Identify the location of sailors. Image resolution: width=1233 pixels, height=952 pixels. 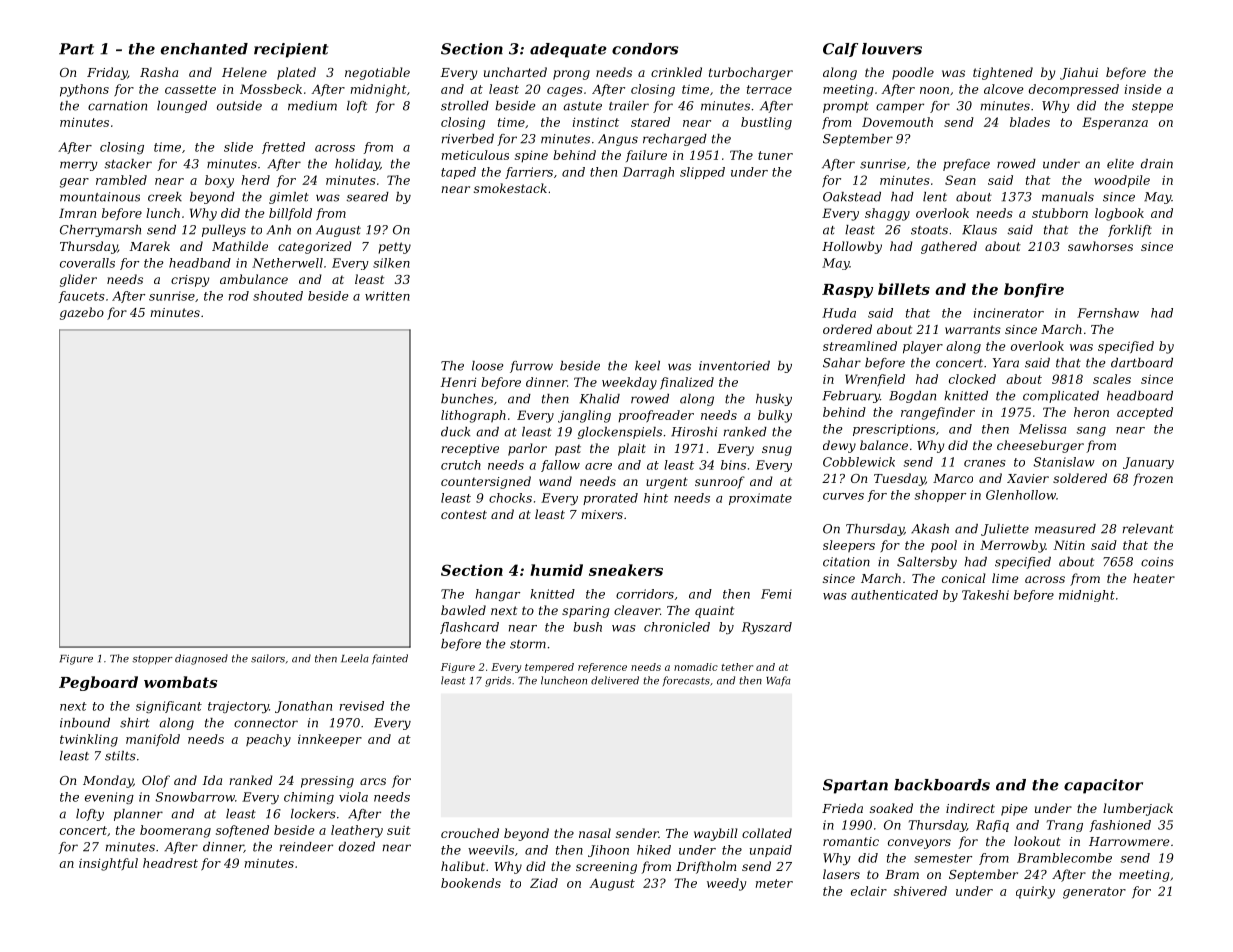
(268, 658).
